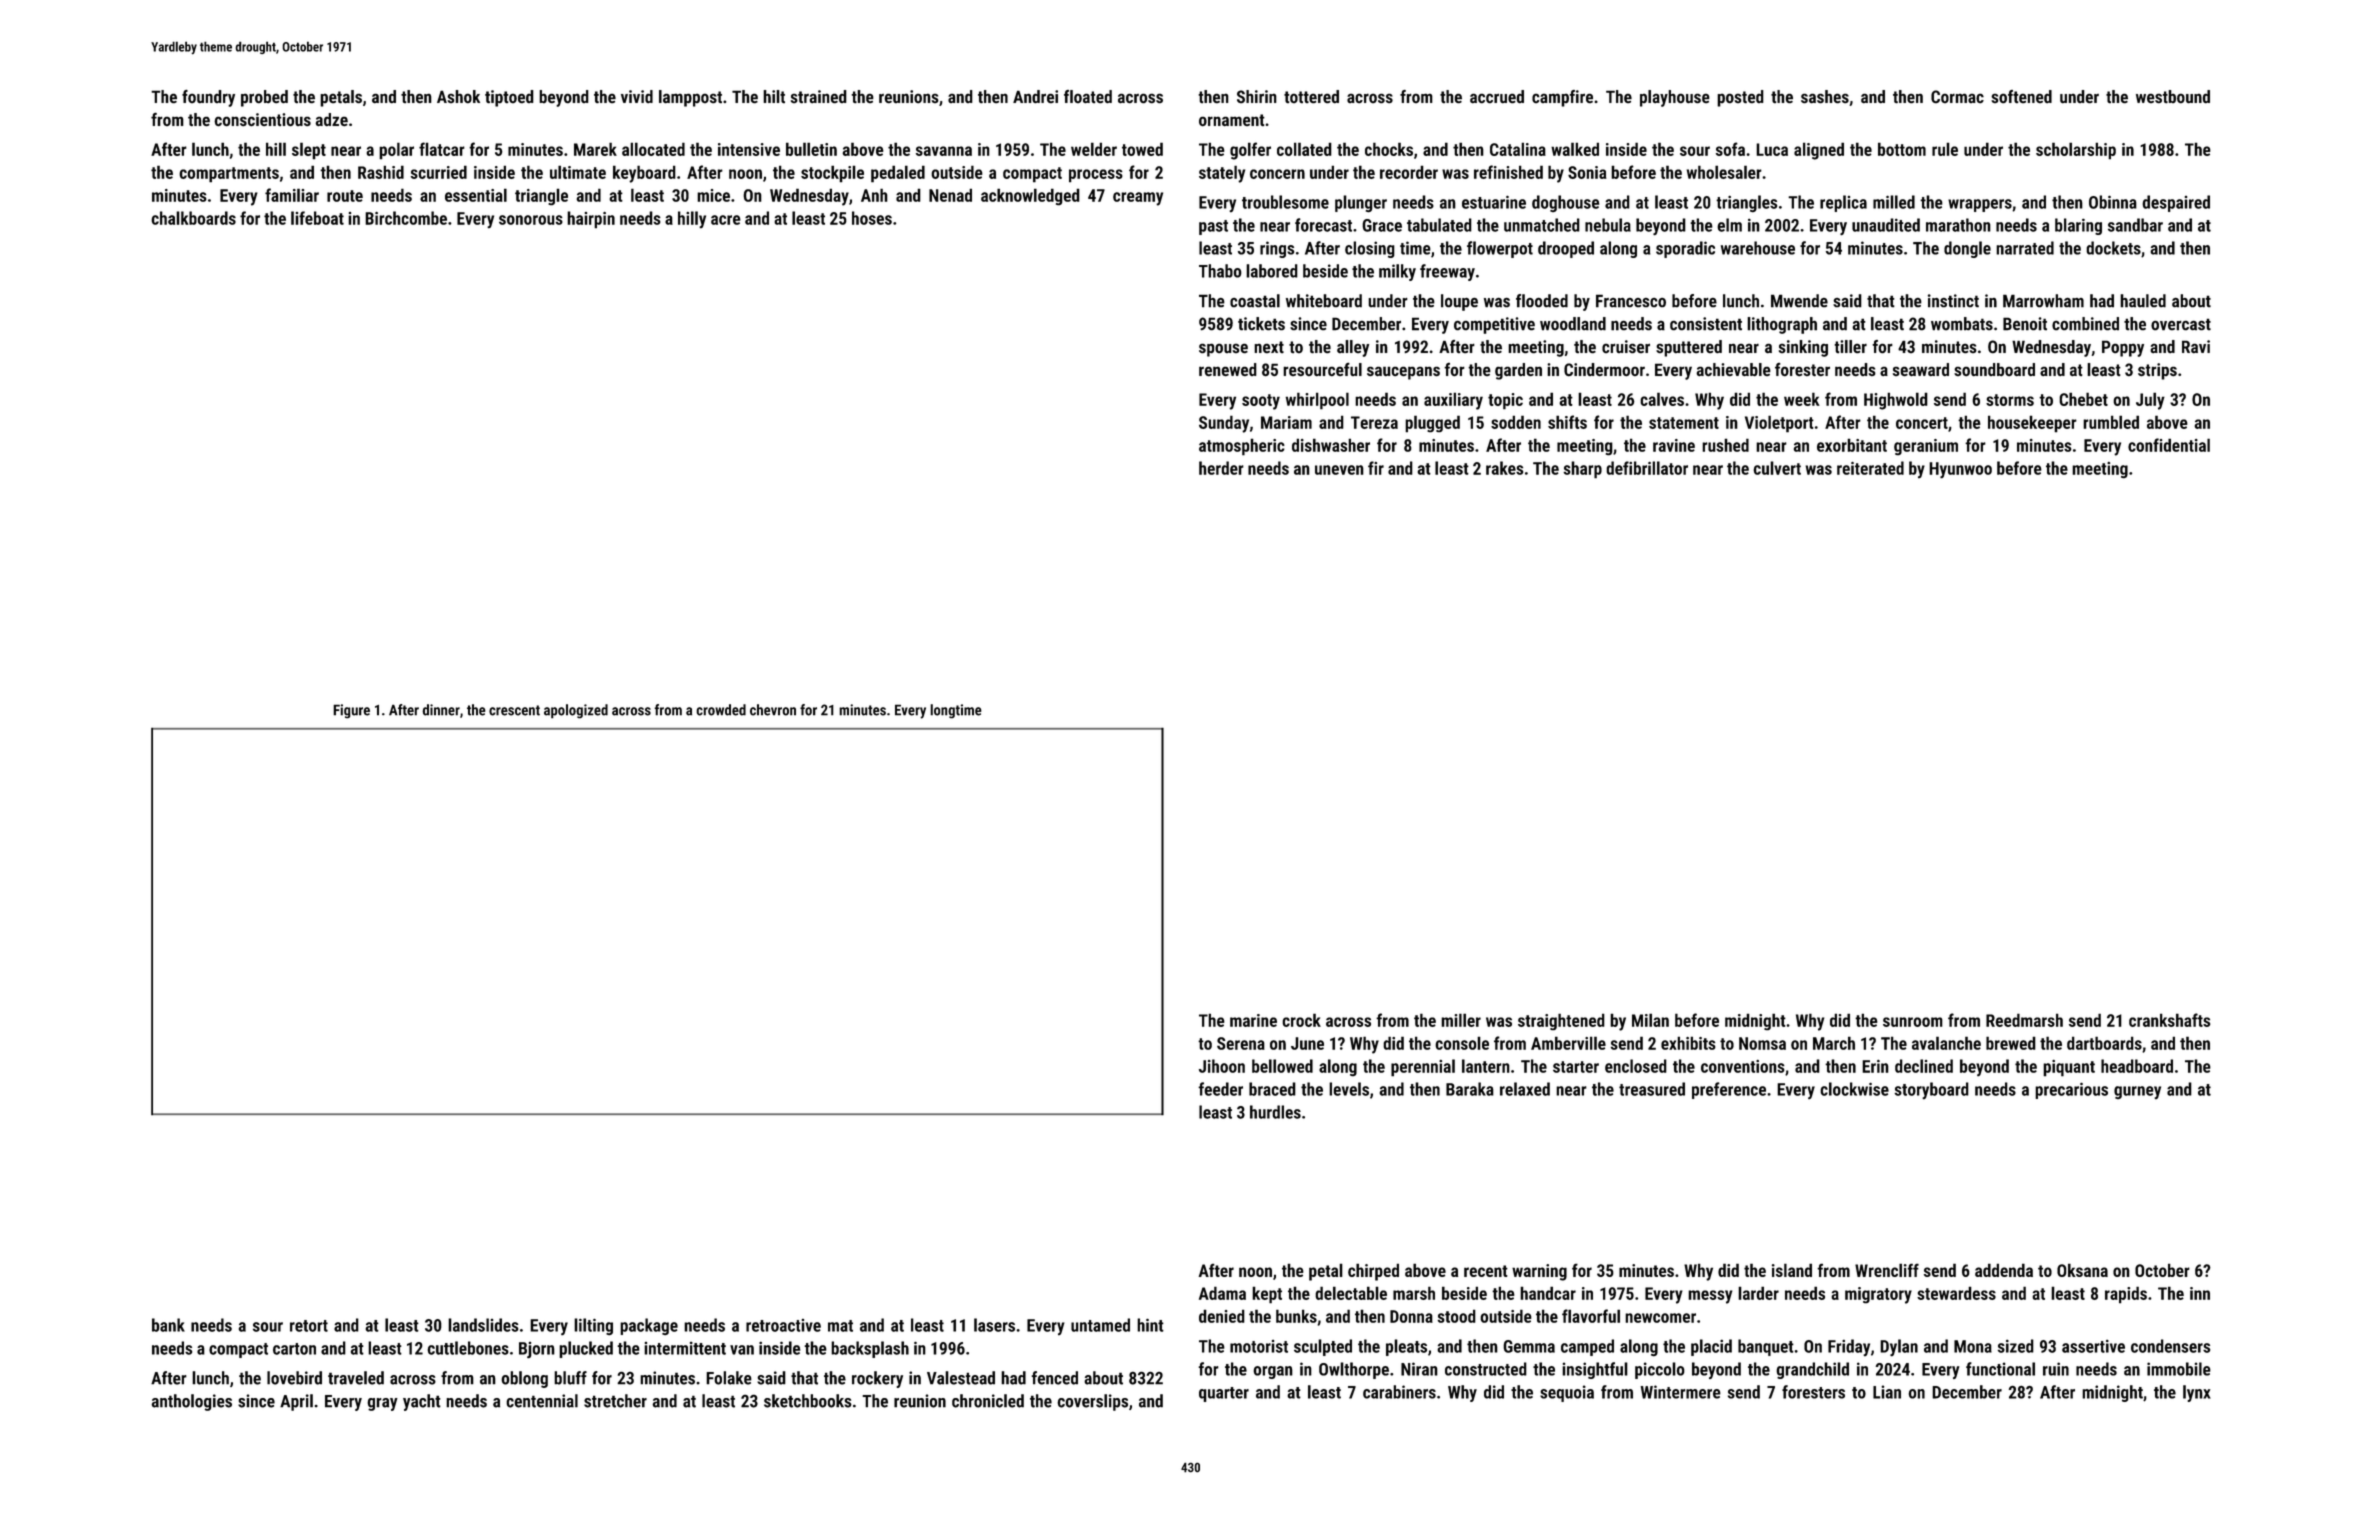 The width and height of the page is (2362, 1529). What do you see at coordinates (1261, 324) in the page?
I see `tickets` at bounding box center [1261, 324].
